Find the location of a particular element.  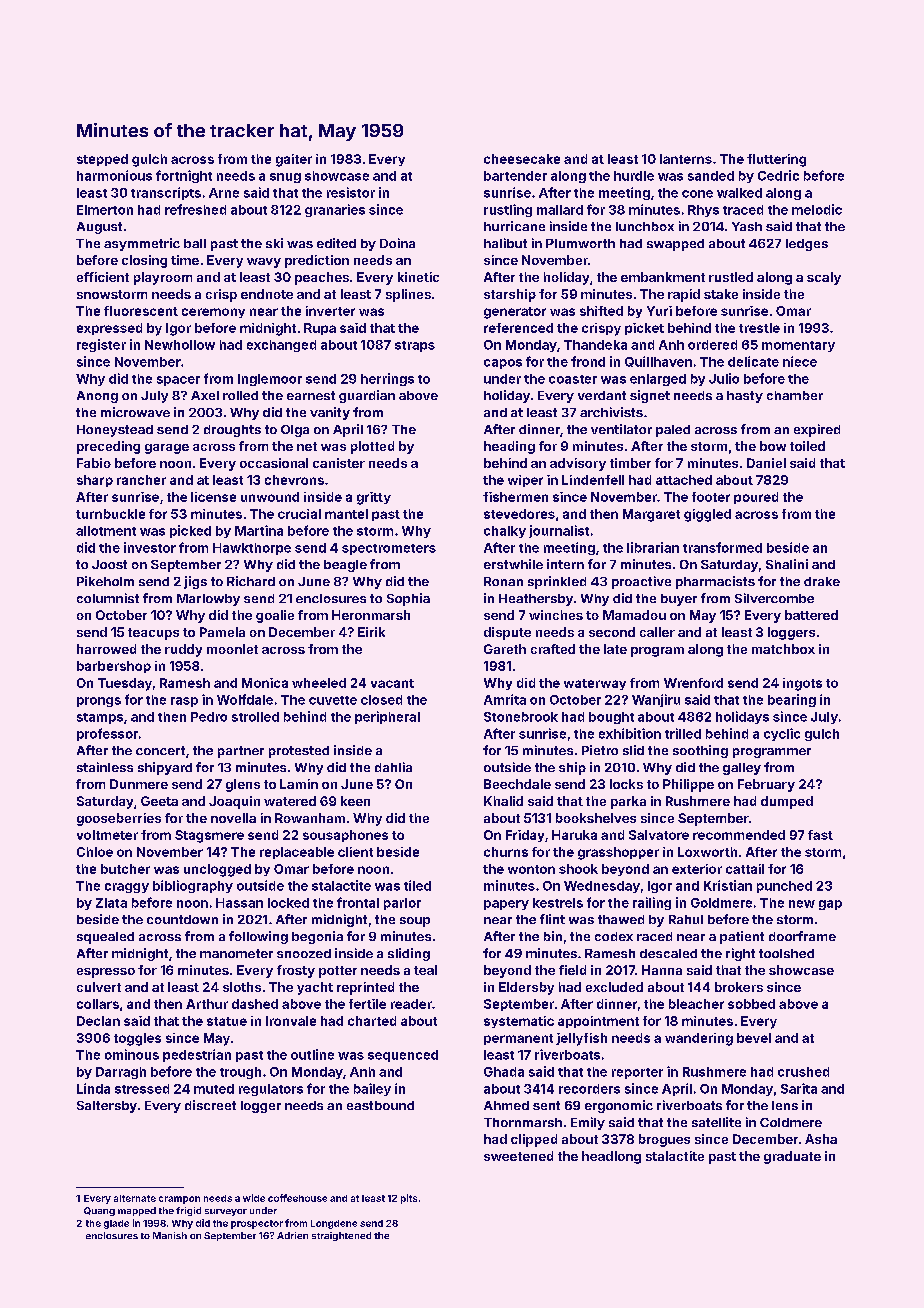

melodic is located at coordinates (817, 209).
